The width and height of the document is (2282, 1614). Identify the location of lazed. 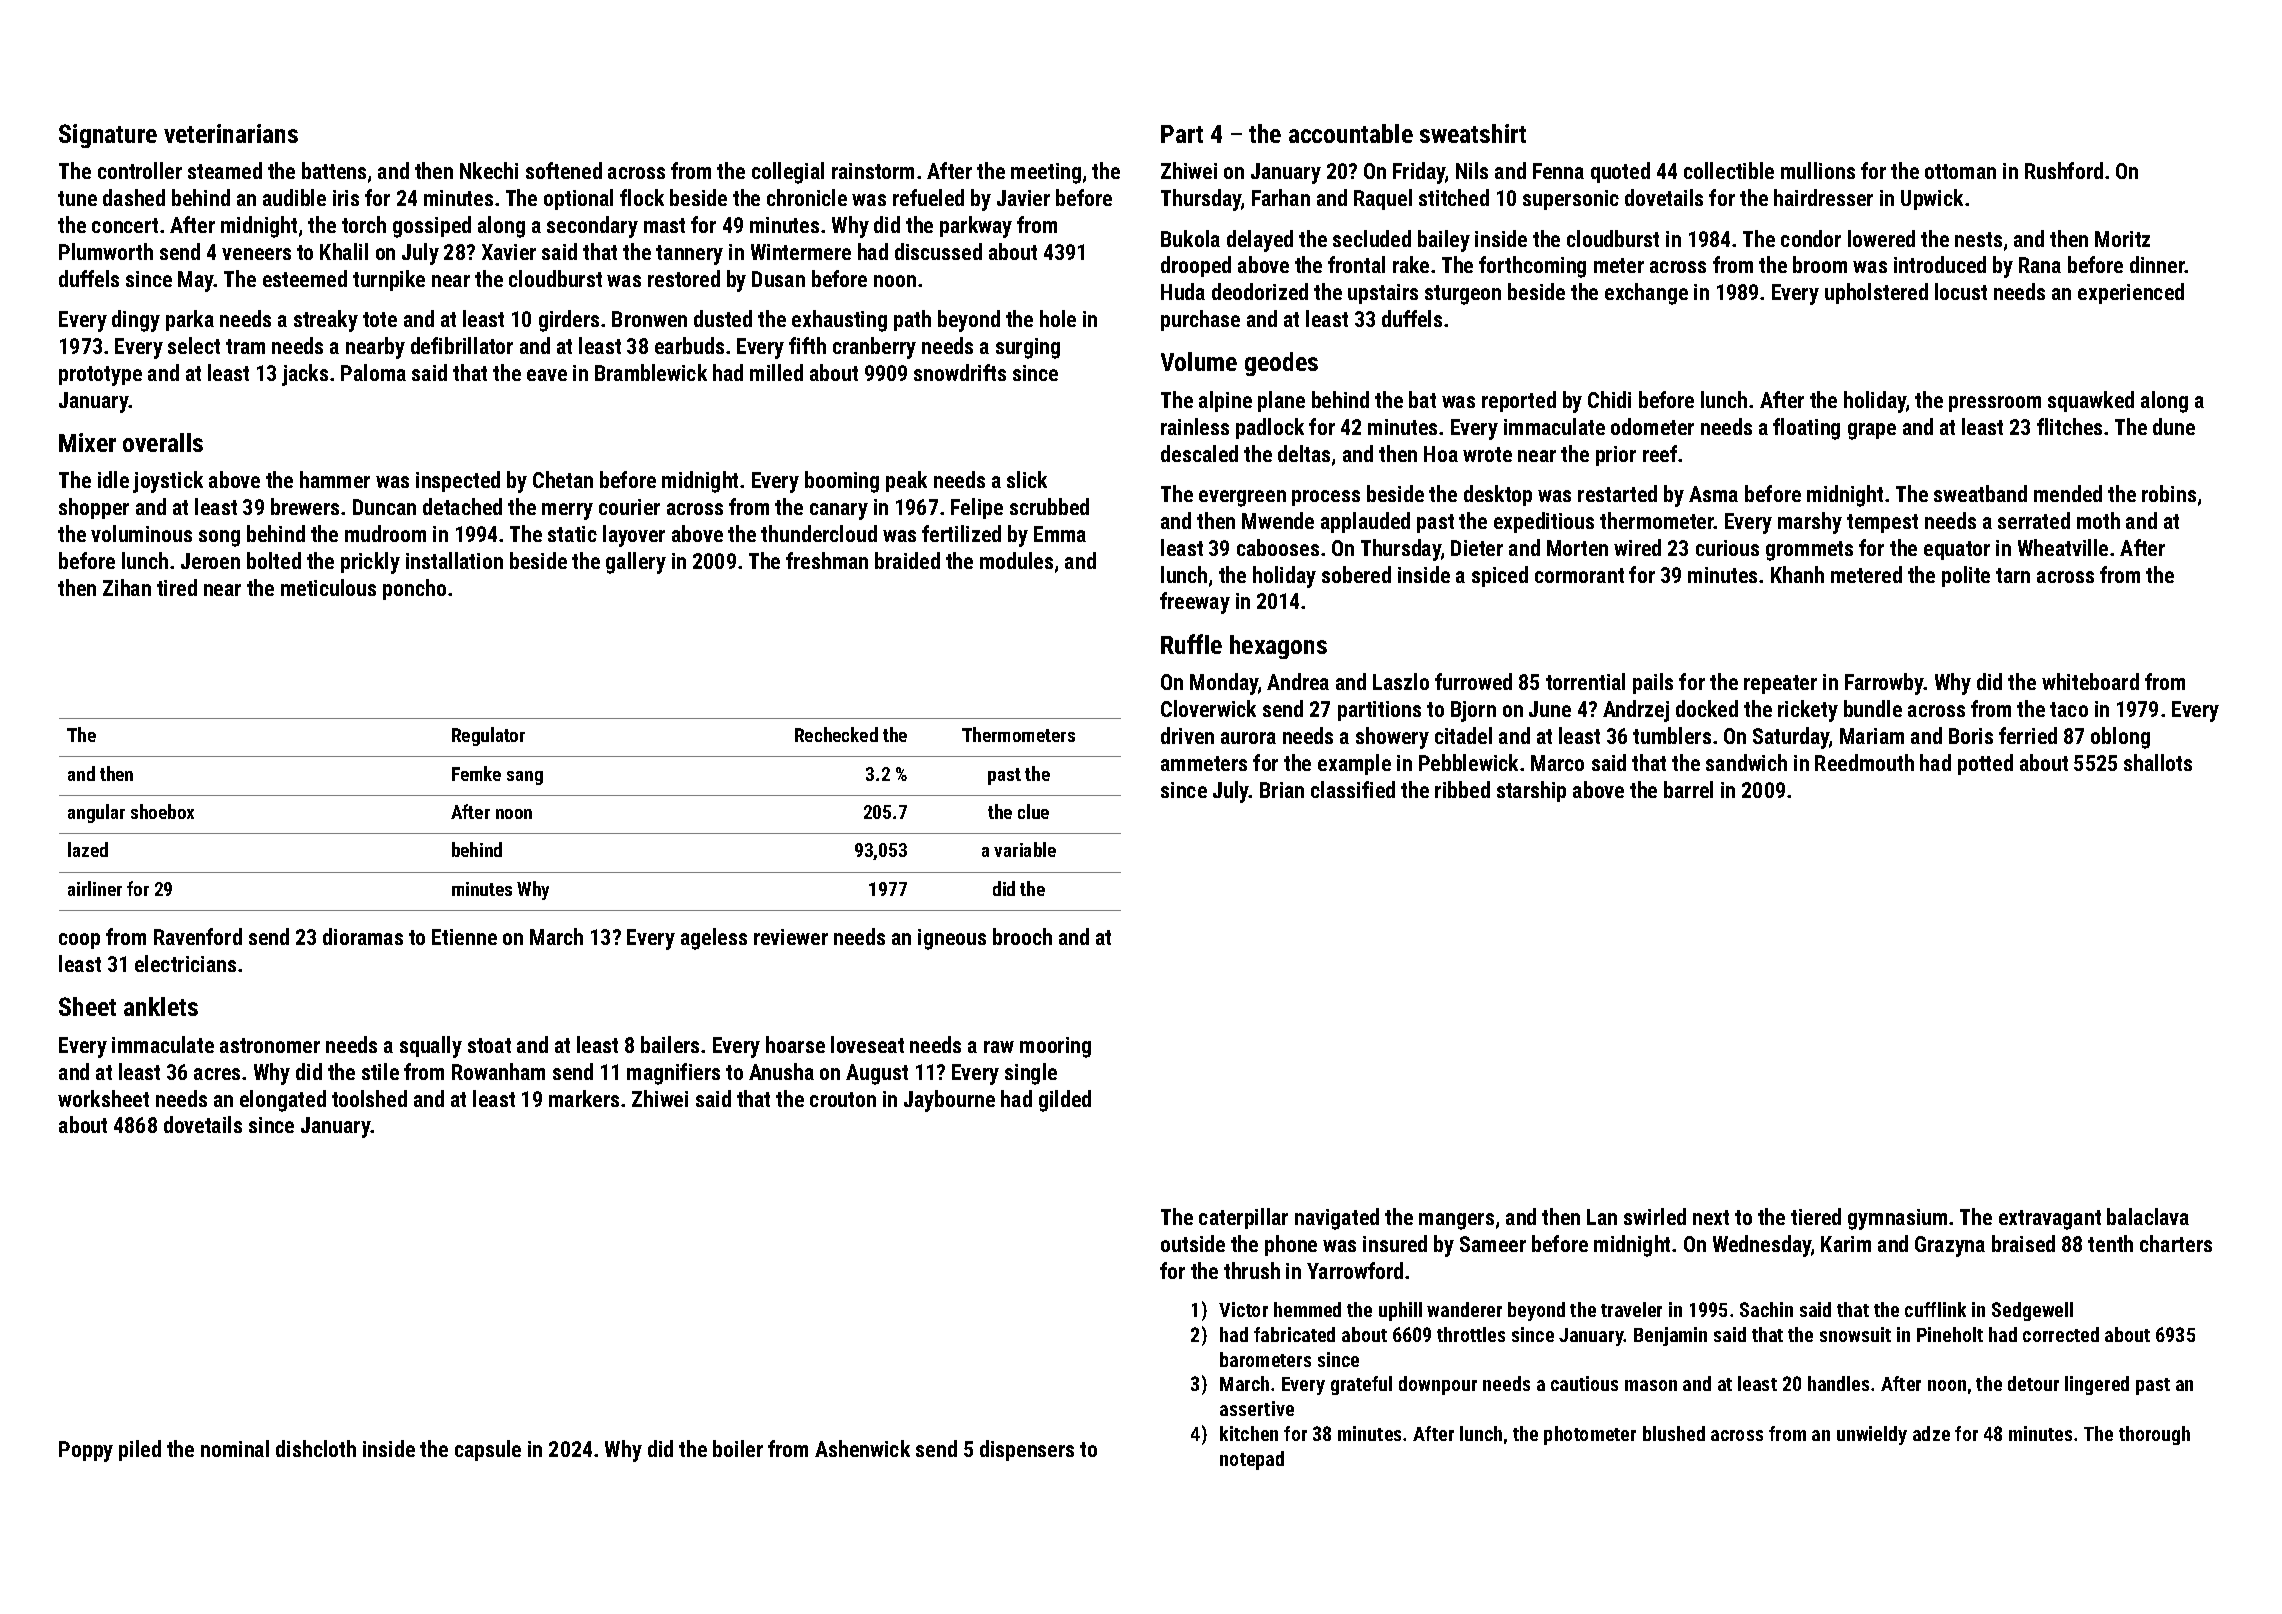
(88, 849).
